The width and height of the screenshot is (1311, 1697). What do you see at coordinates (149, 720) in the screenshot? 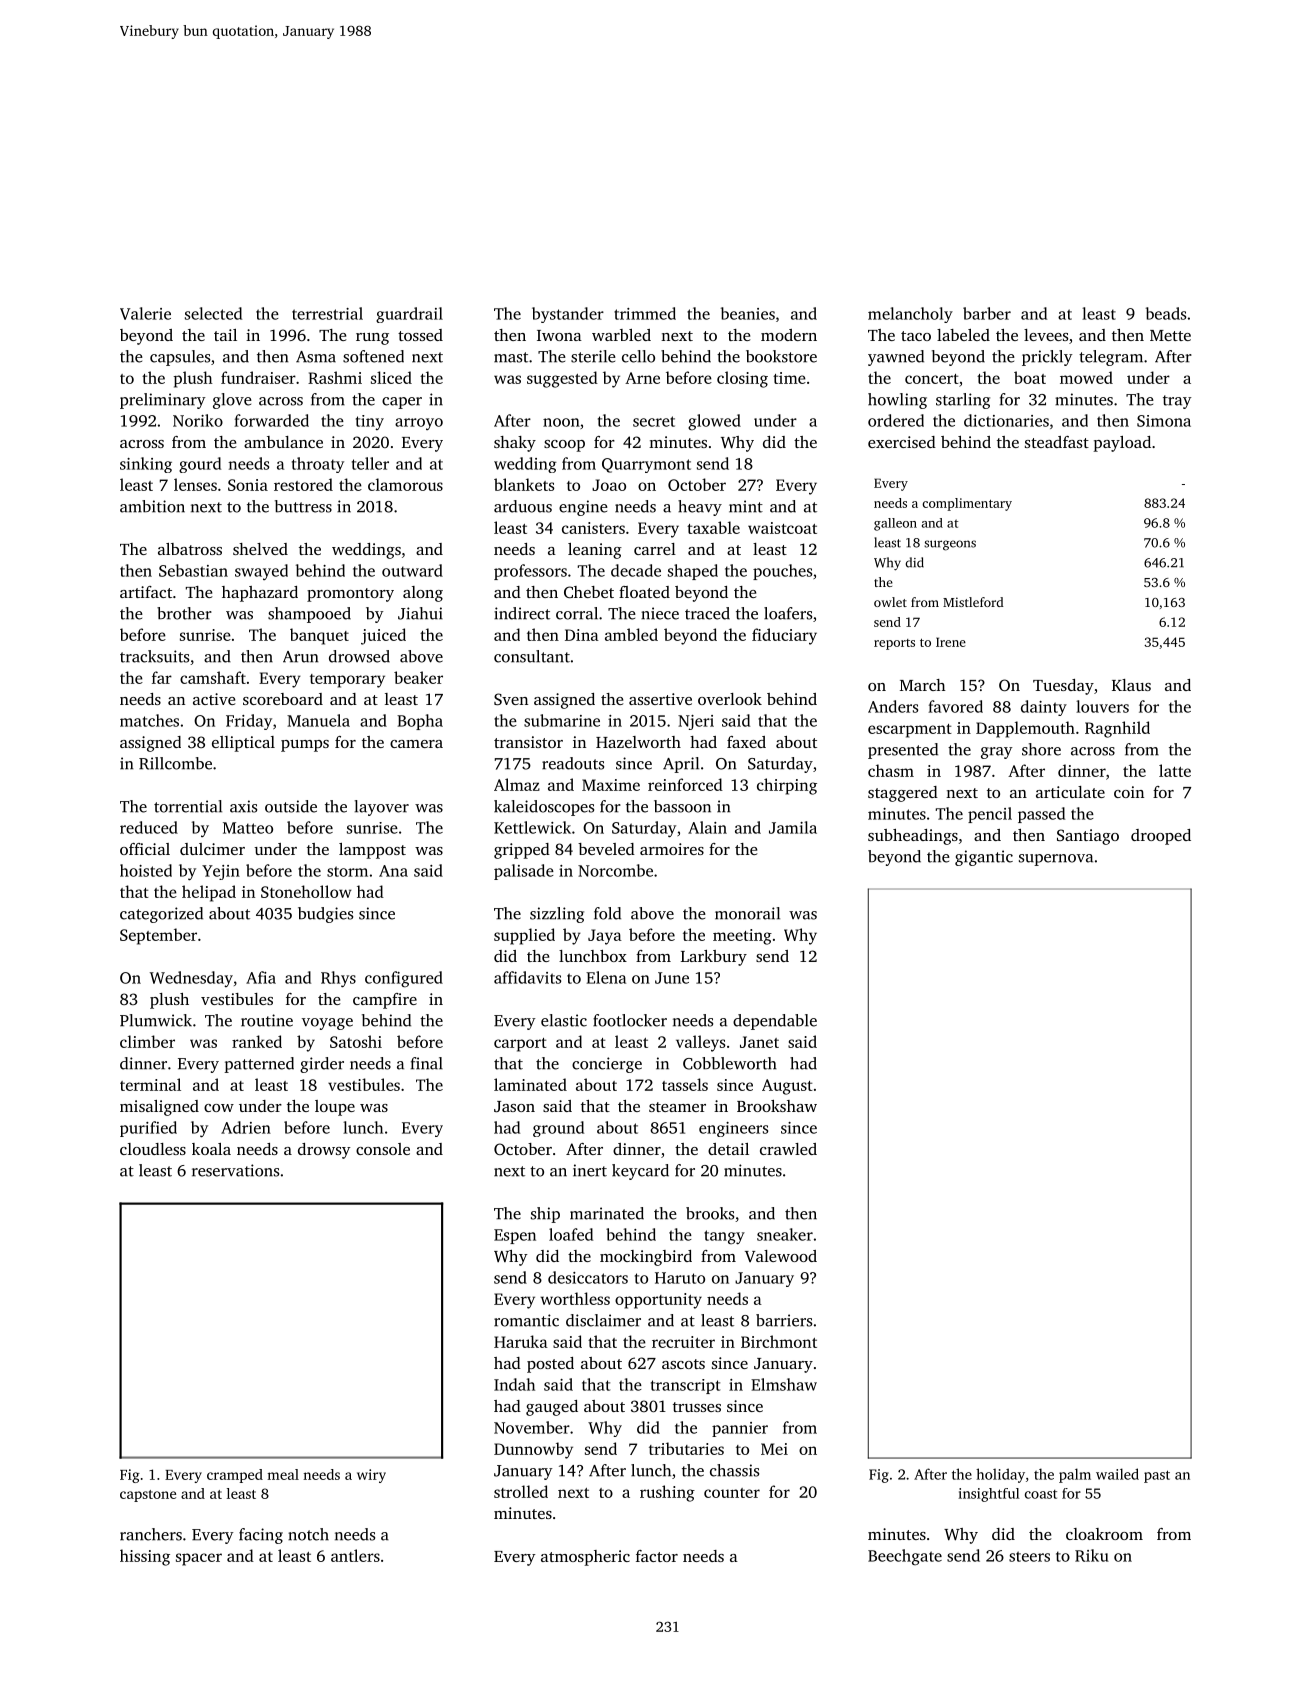
I see `matches` at bounding box center [149, 720].
